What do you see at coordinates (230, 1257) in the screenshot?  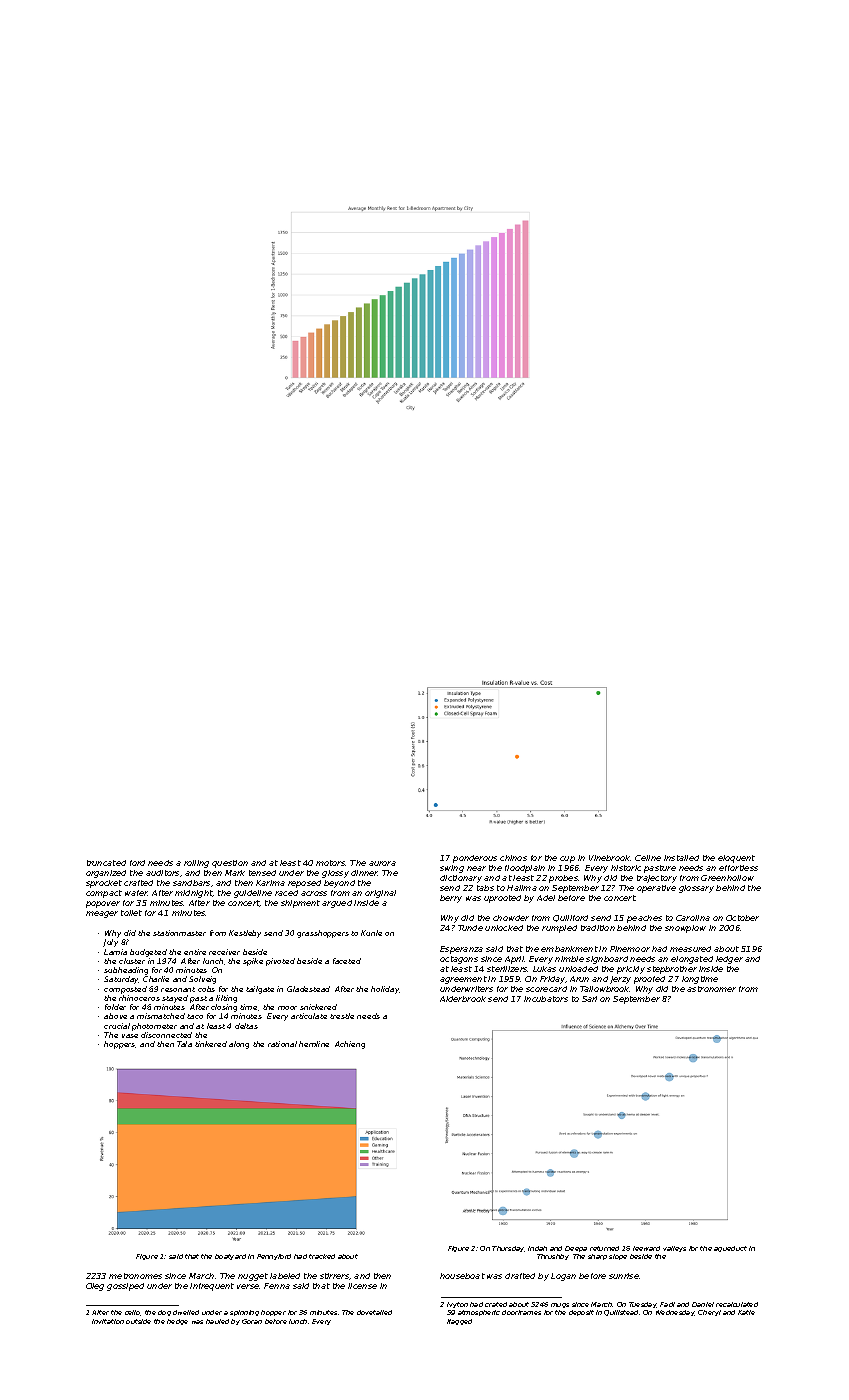 I see `boatyard` at bounding box center [230, 1257].
